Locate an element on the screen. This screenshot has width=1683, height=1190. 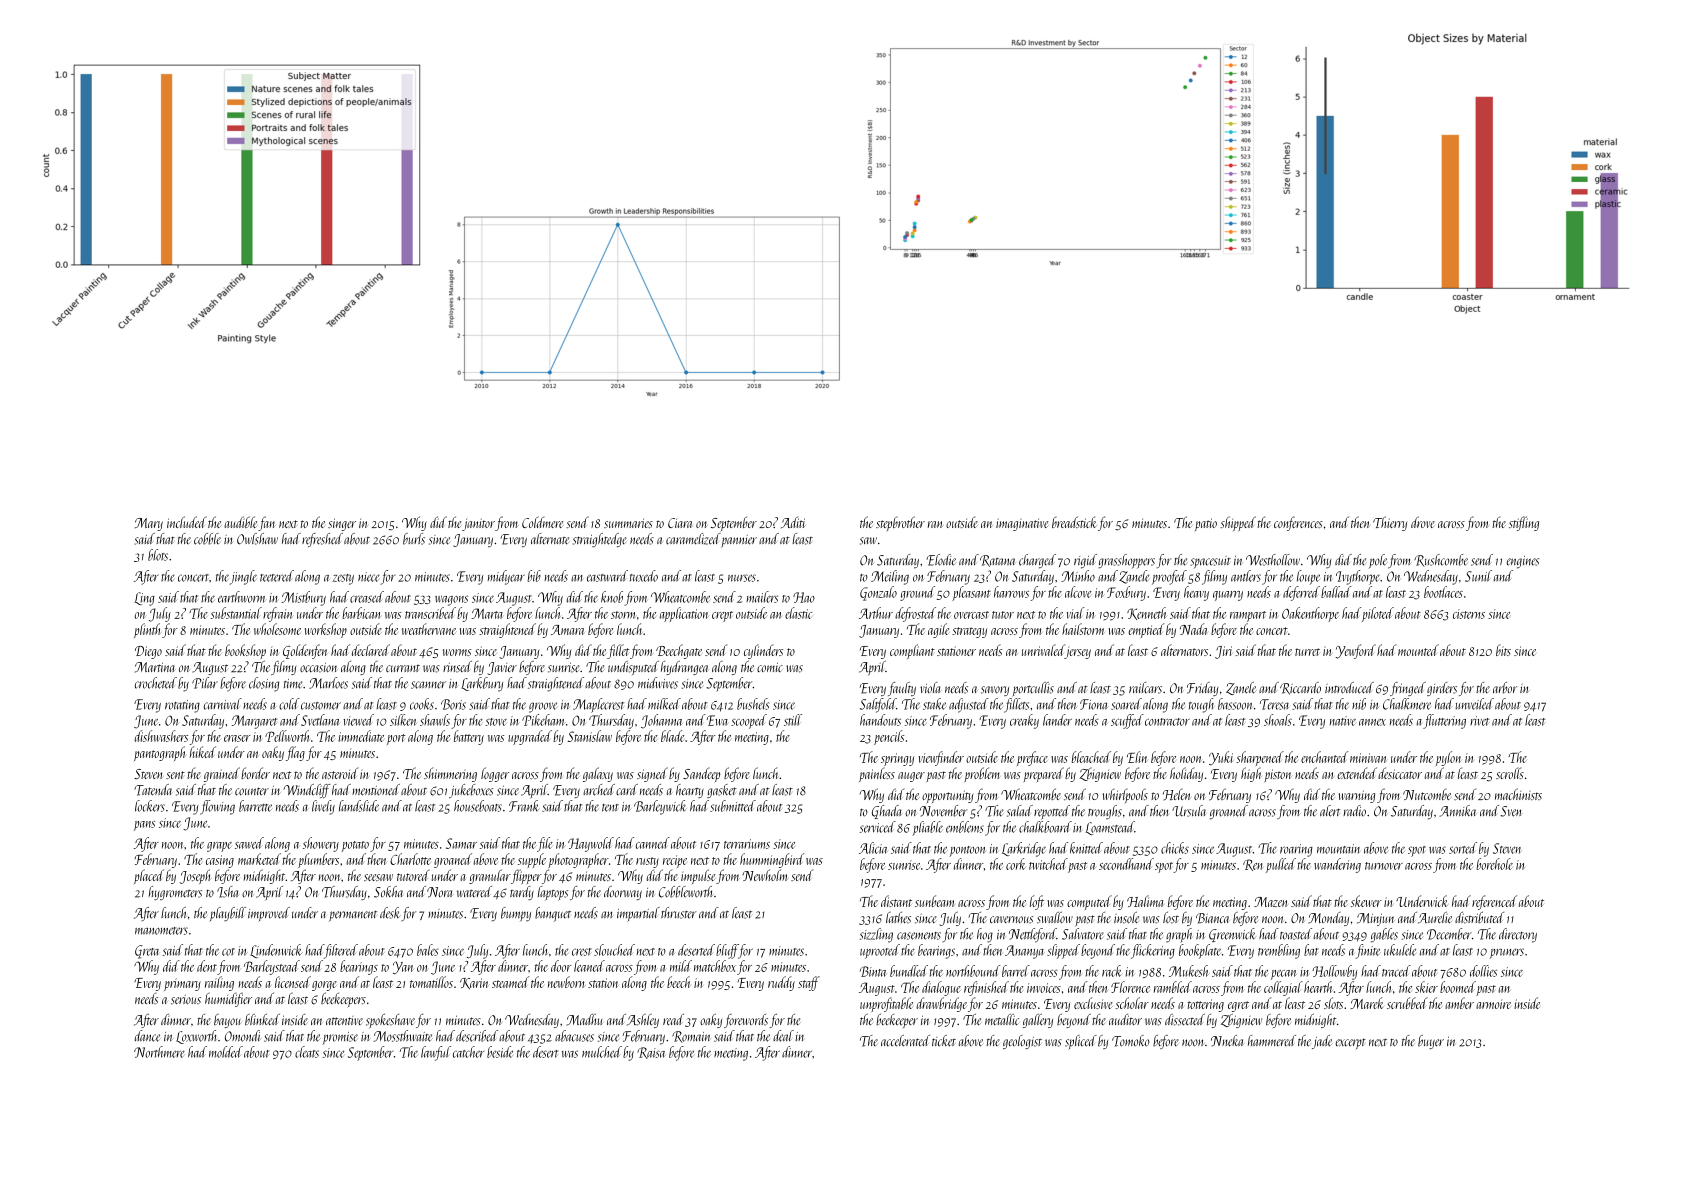
rampart is located at coordinates (1248, 616).
